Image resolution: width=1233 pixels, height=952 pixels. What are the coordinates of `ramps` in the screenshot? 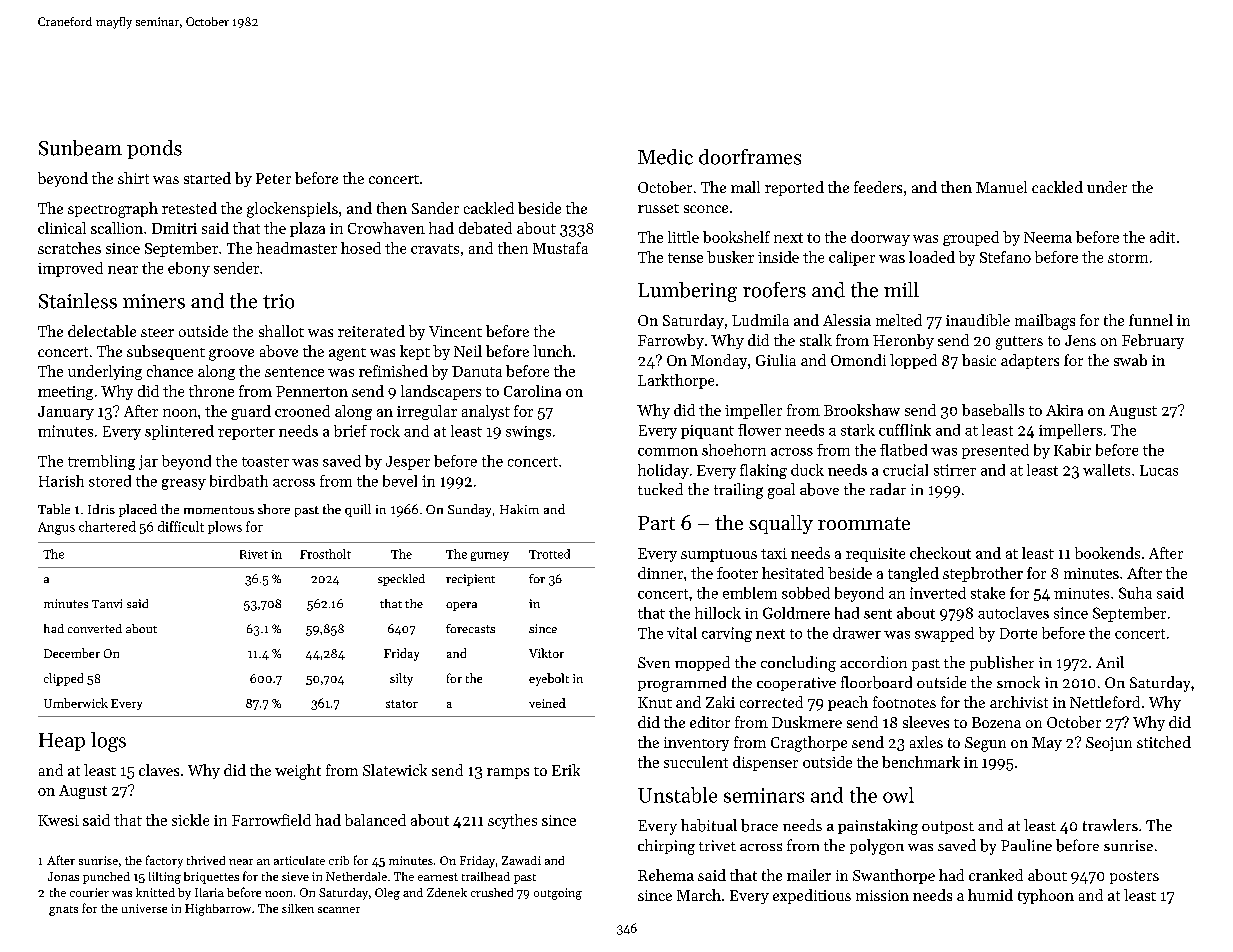 It's located at (508, 773).
